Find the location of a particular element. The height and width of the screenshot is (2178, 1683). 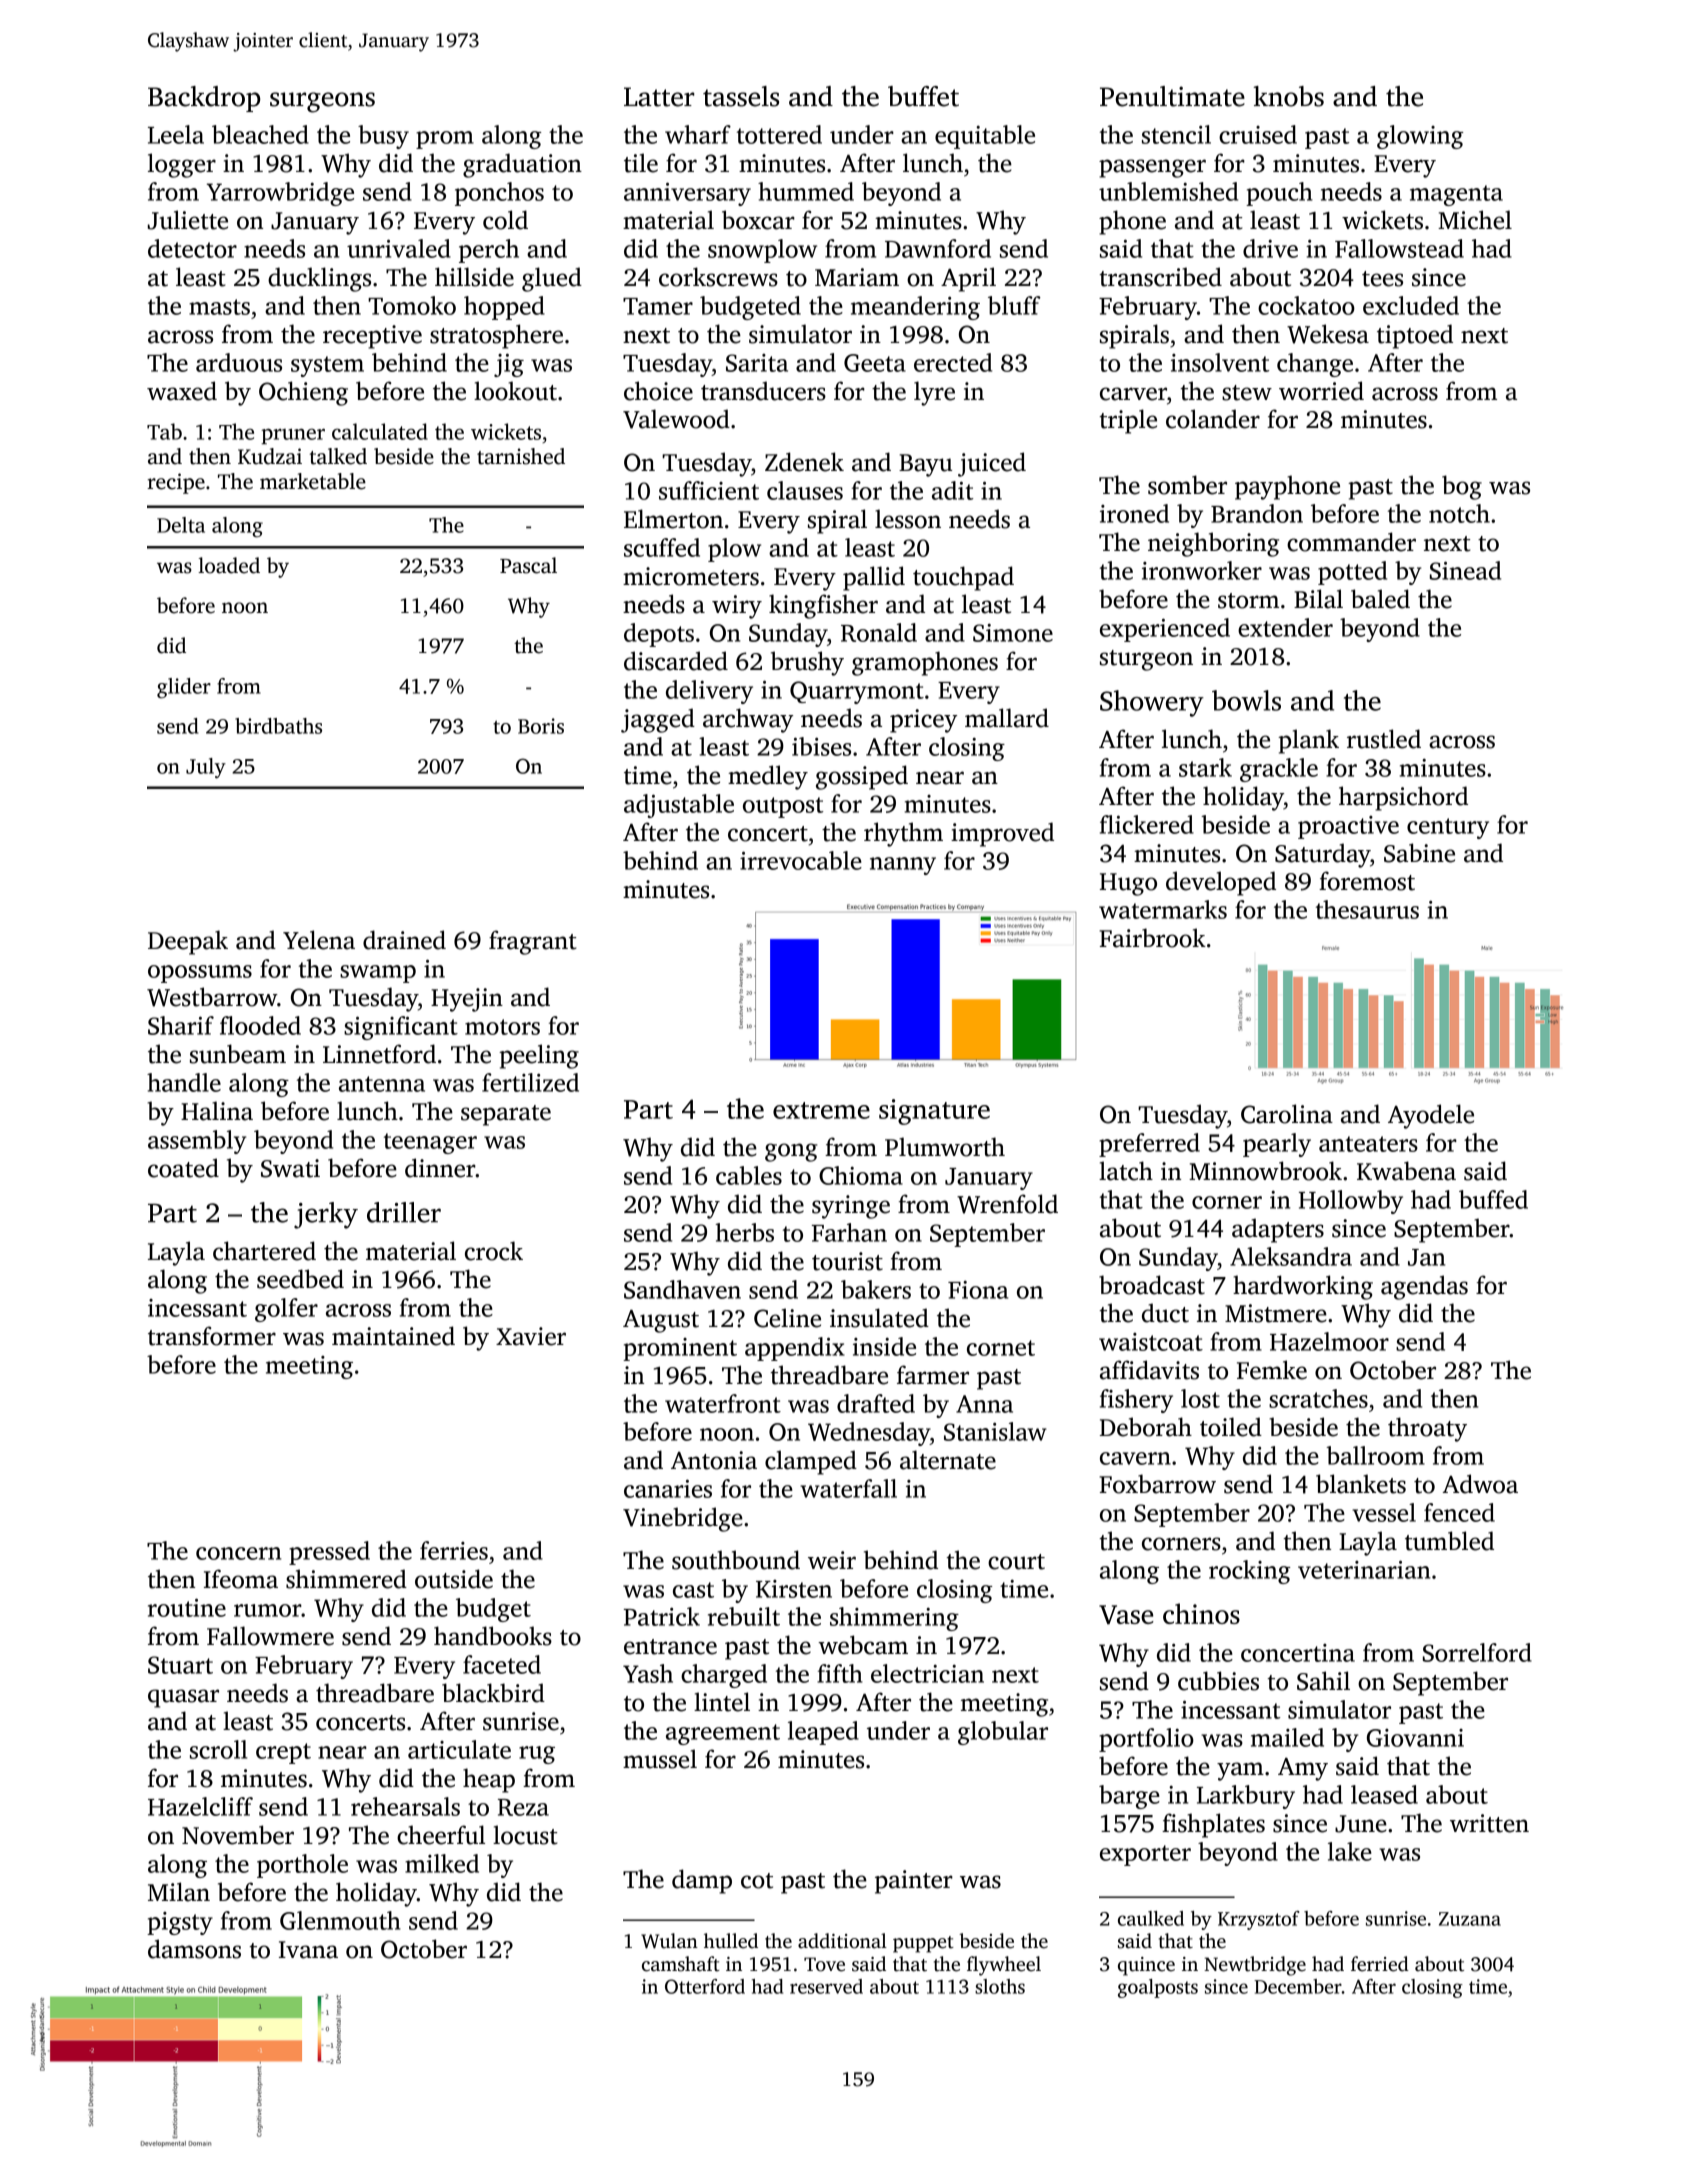

Juliette is located at coordinates (188, 220).
